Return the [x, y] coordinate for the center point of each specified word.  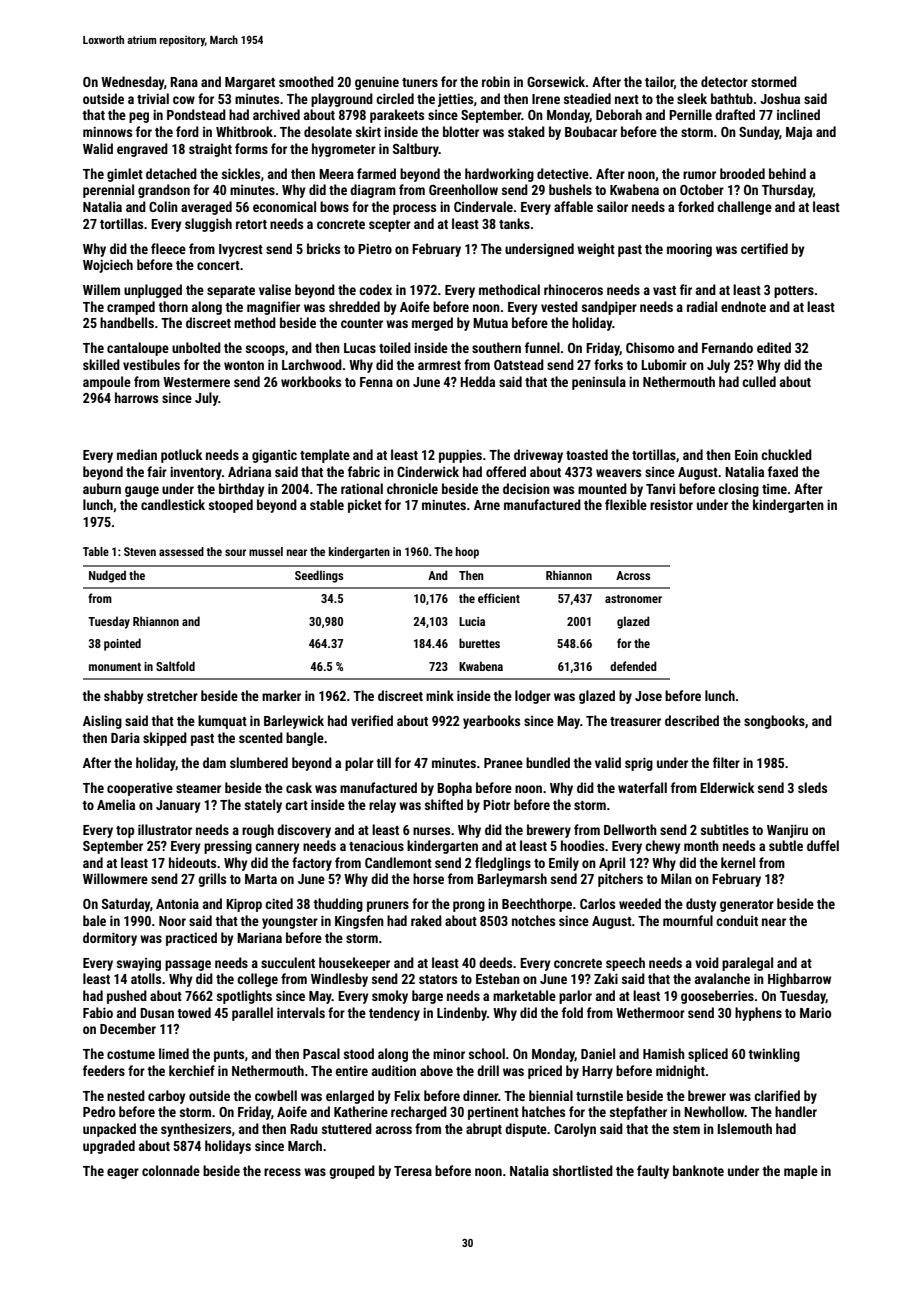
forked [696, 206]
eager [123, 1173]
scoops [265, 350]
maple [801, 1172]
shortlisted [583, 1170]
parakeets [397, 116]
